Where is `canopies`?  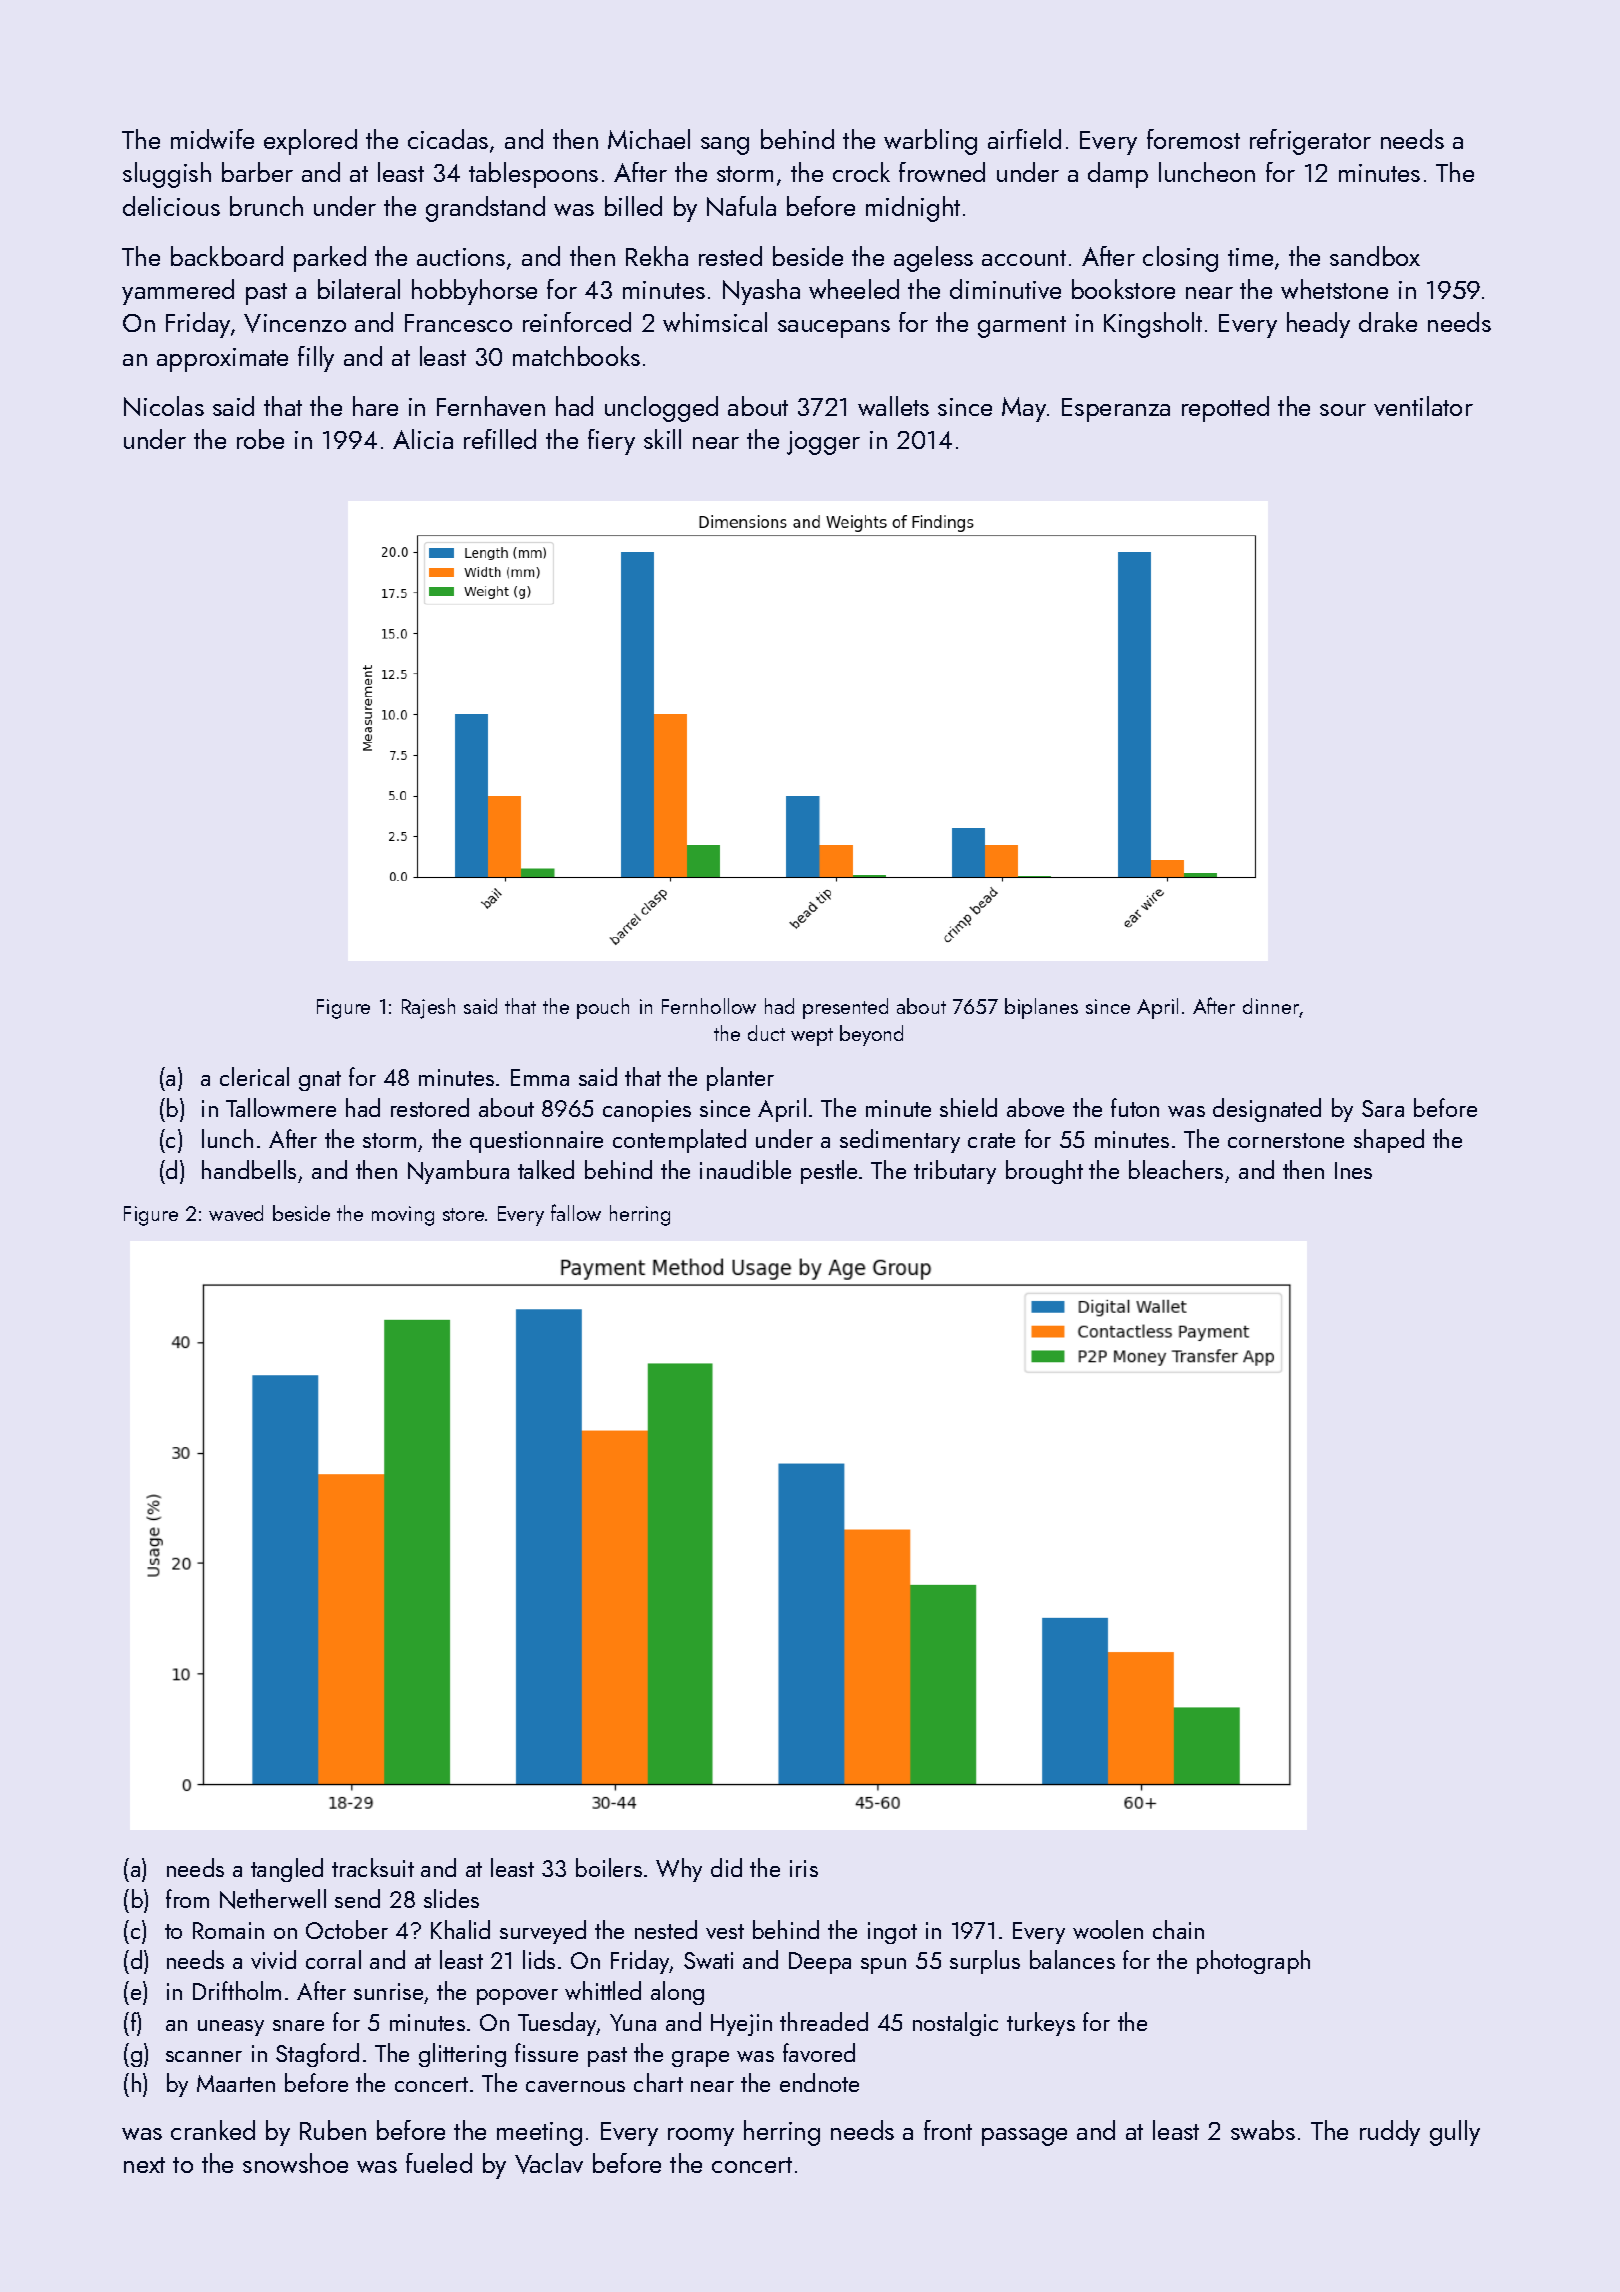 canopies is located at coordinates (647, 1111).
